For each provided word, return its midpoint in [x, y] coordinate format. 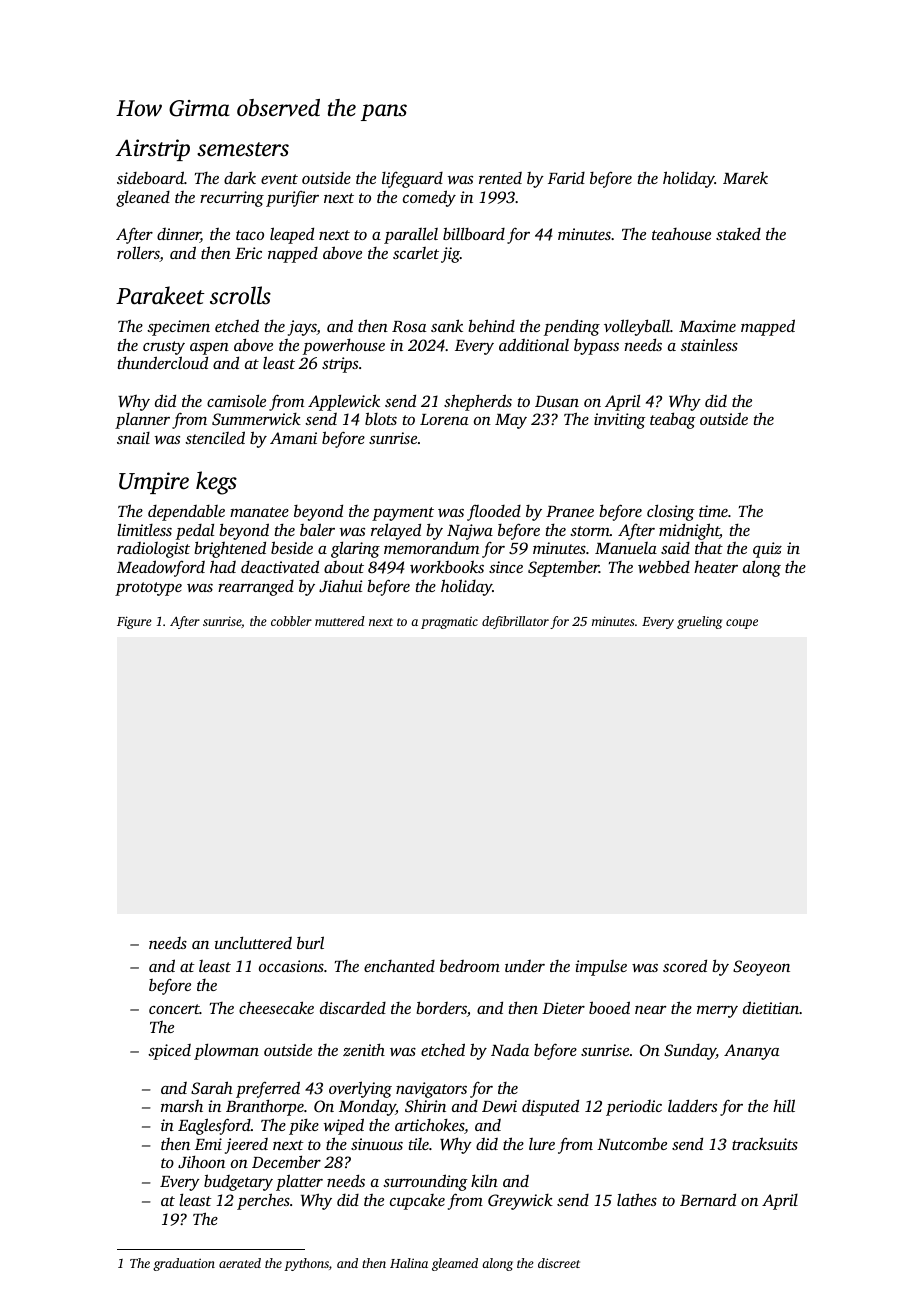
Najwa [470, 532]
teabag [673, 420]
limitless [144, 529]
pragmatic [449, 622]
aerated [240, 1263]
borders [441, 1007]
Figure [134, 622]
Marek [745, 177]
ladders [692, 1105]
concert [174, 1009]
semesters [243, 149]
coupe [742, 624]
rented [500, 178]
